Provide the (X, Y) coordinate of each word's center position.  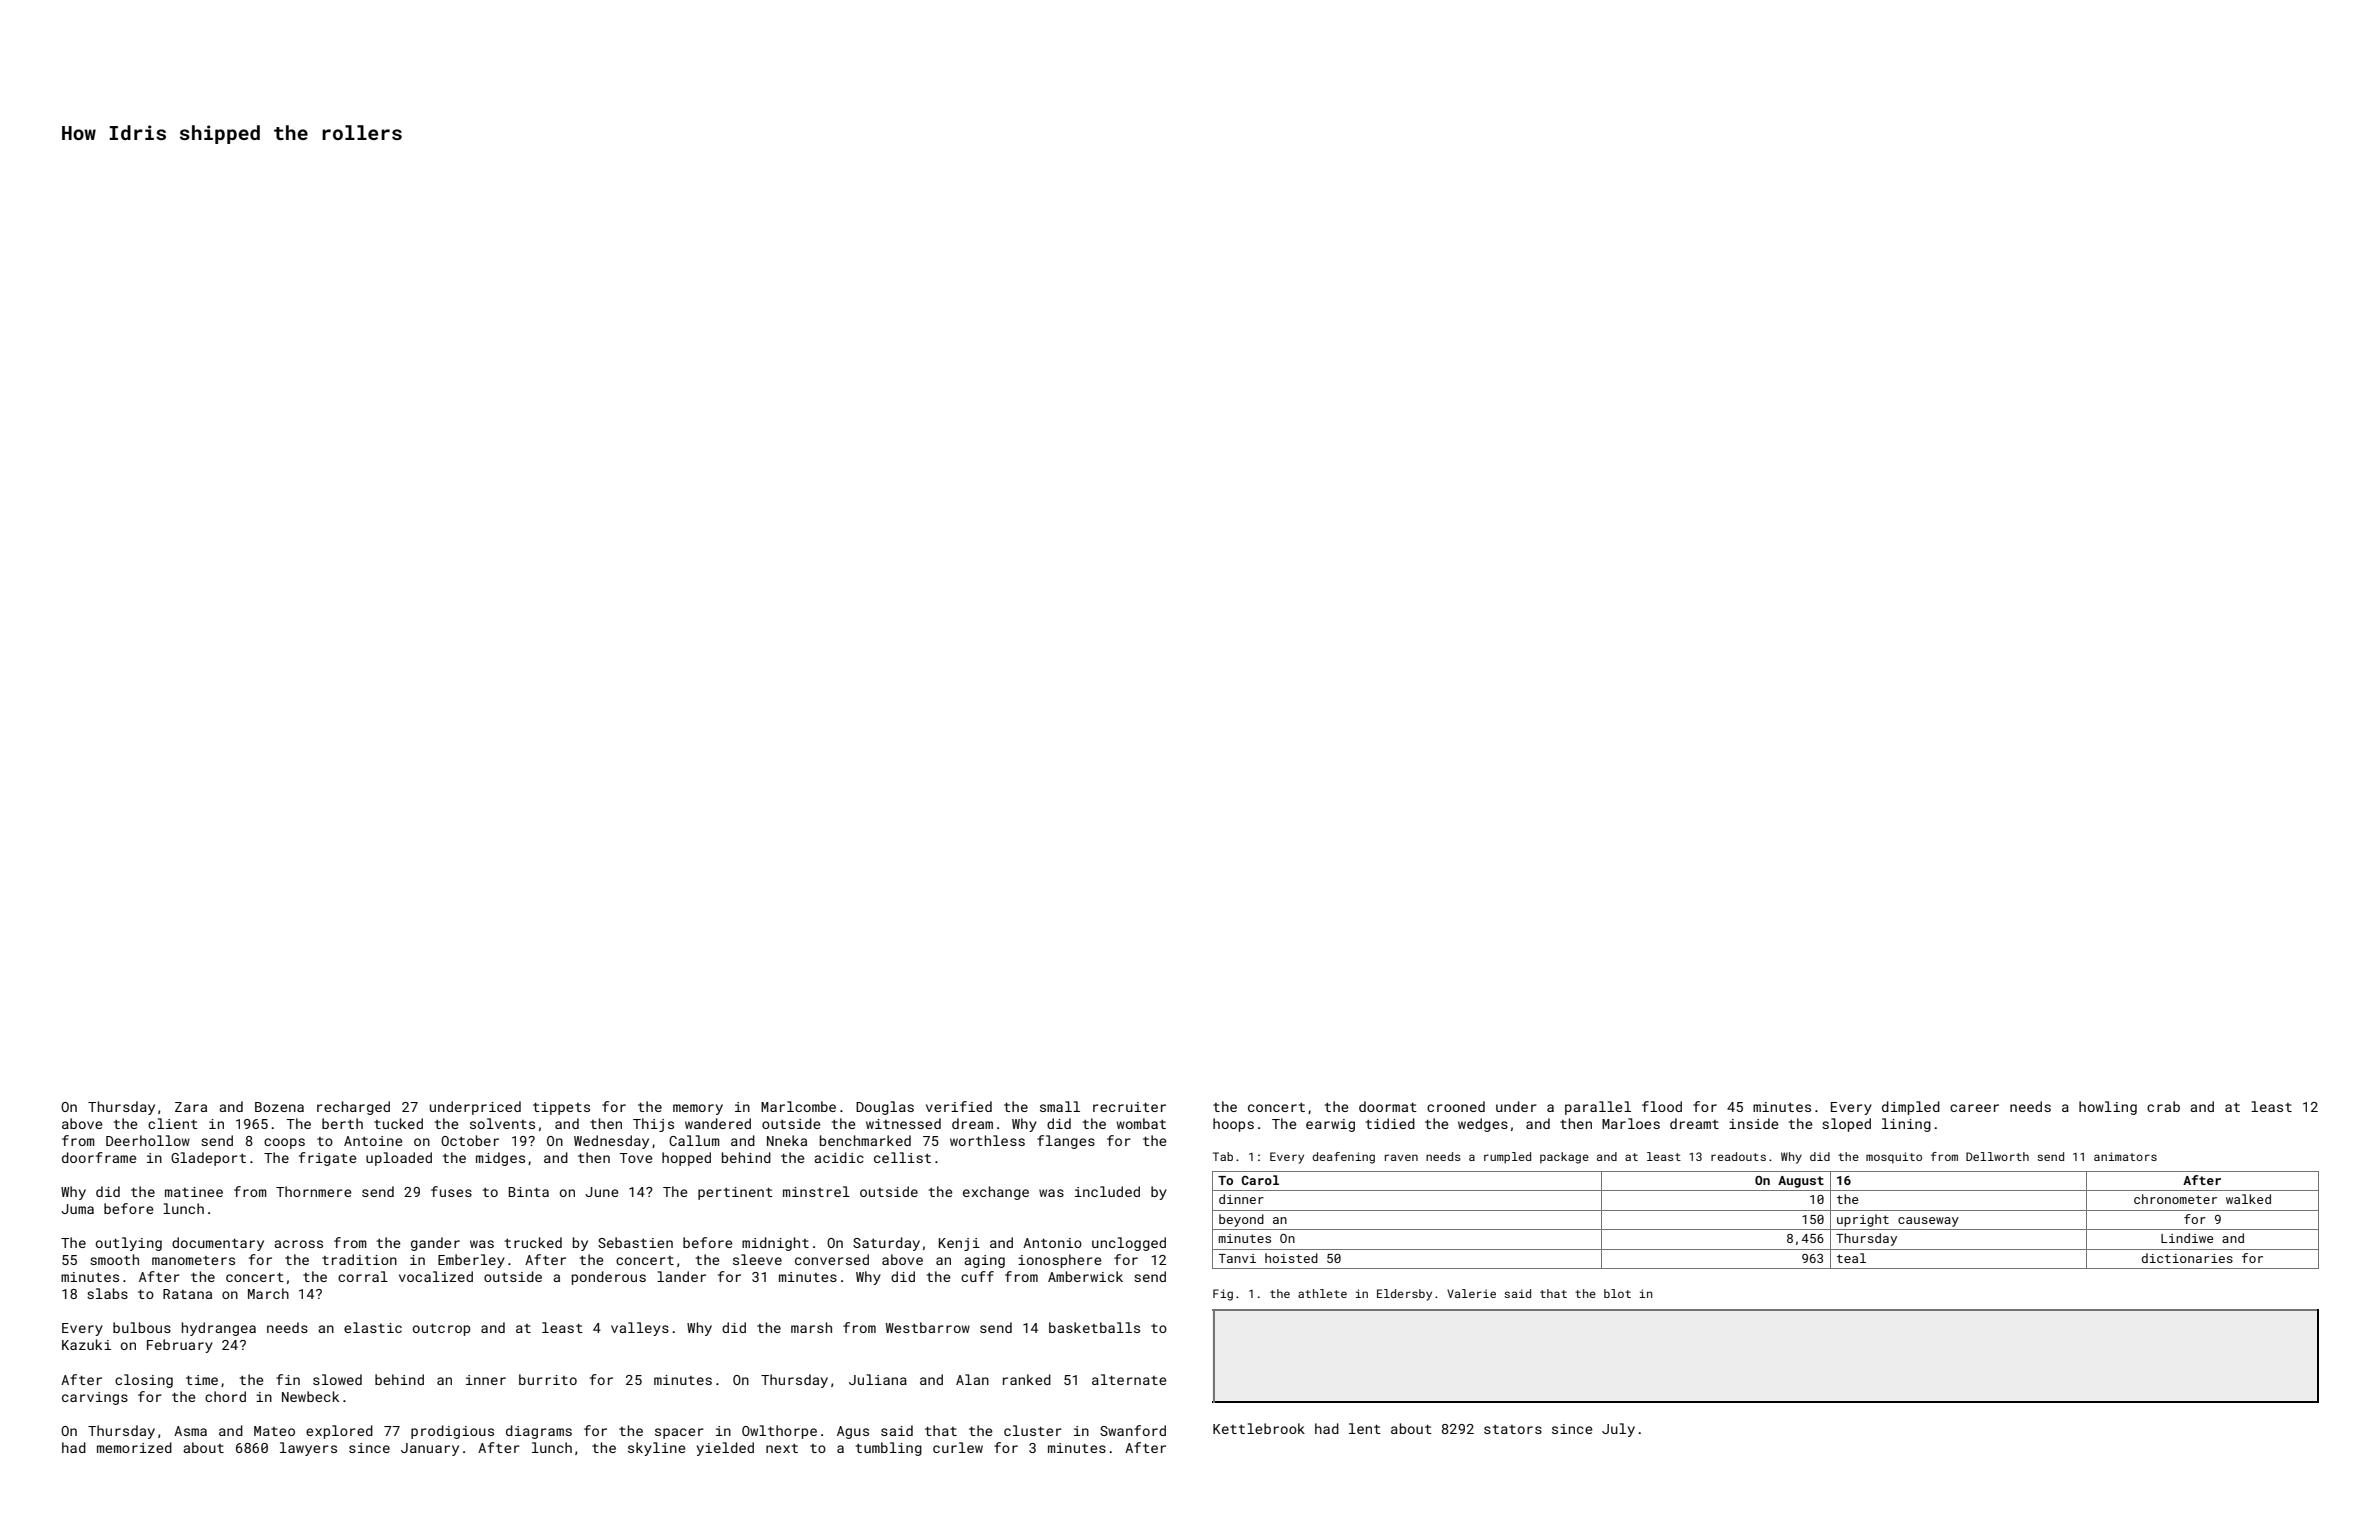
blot (1617, 1293)
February (180, 1346)
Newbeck (310, 1396)
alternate (1129, 1379)
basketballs (1094, 1327)
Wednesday (611, 1142)
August (1801, 1182)
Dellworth (1997, 1156)
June (601, 1192)
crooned (1456, 1106)
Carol (1260, 1180)
